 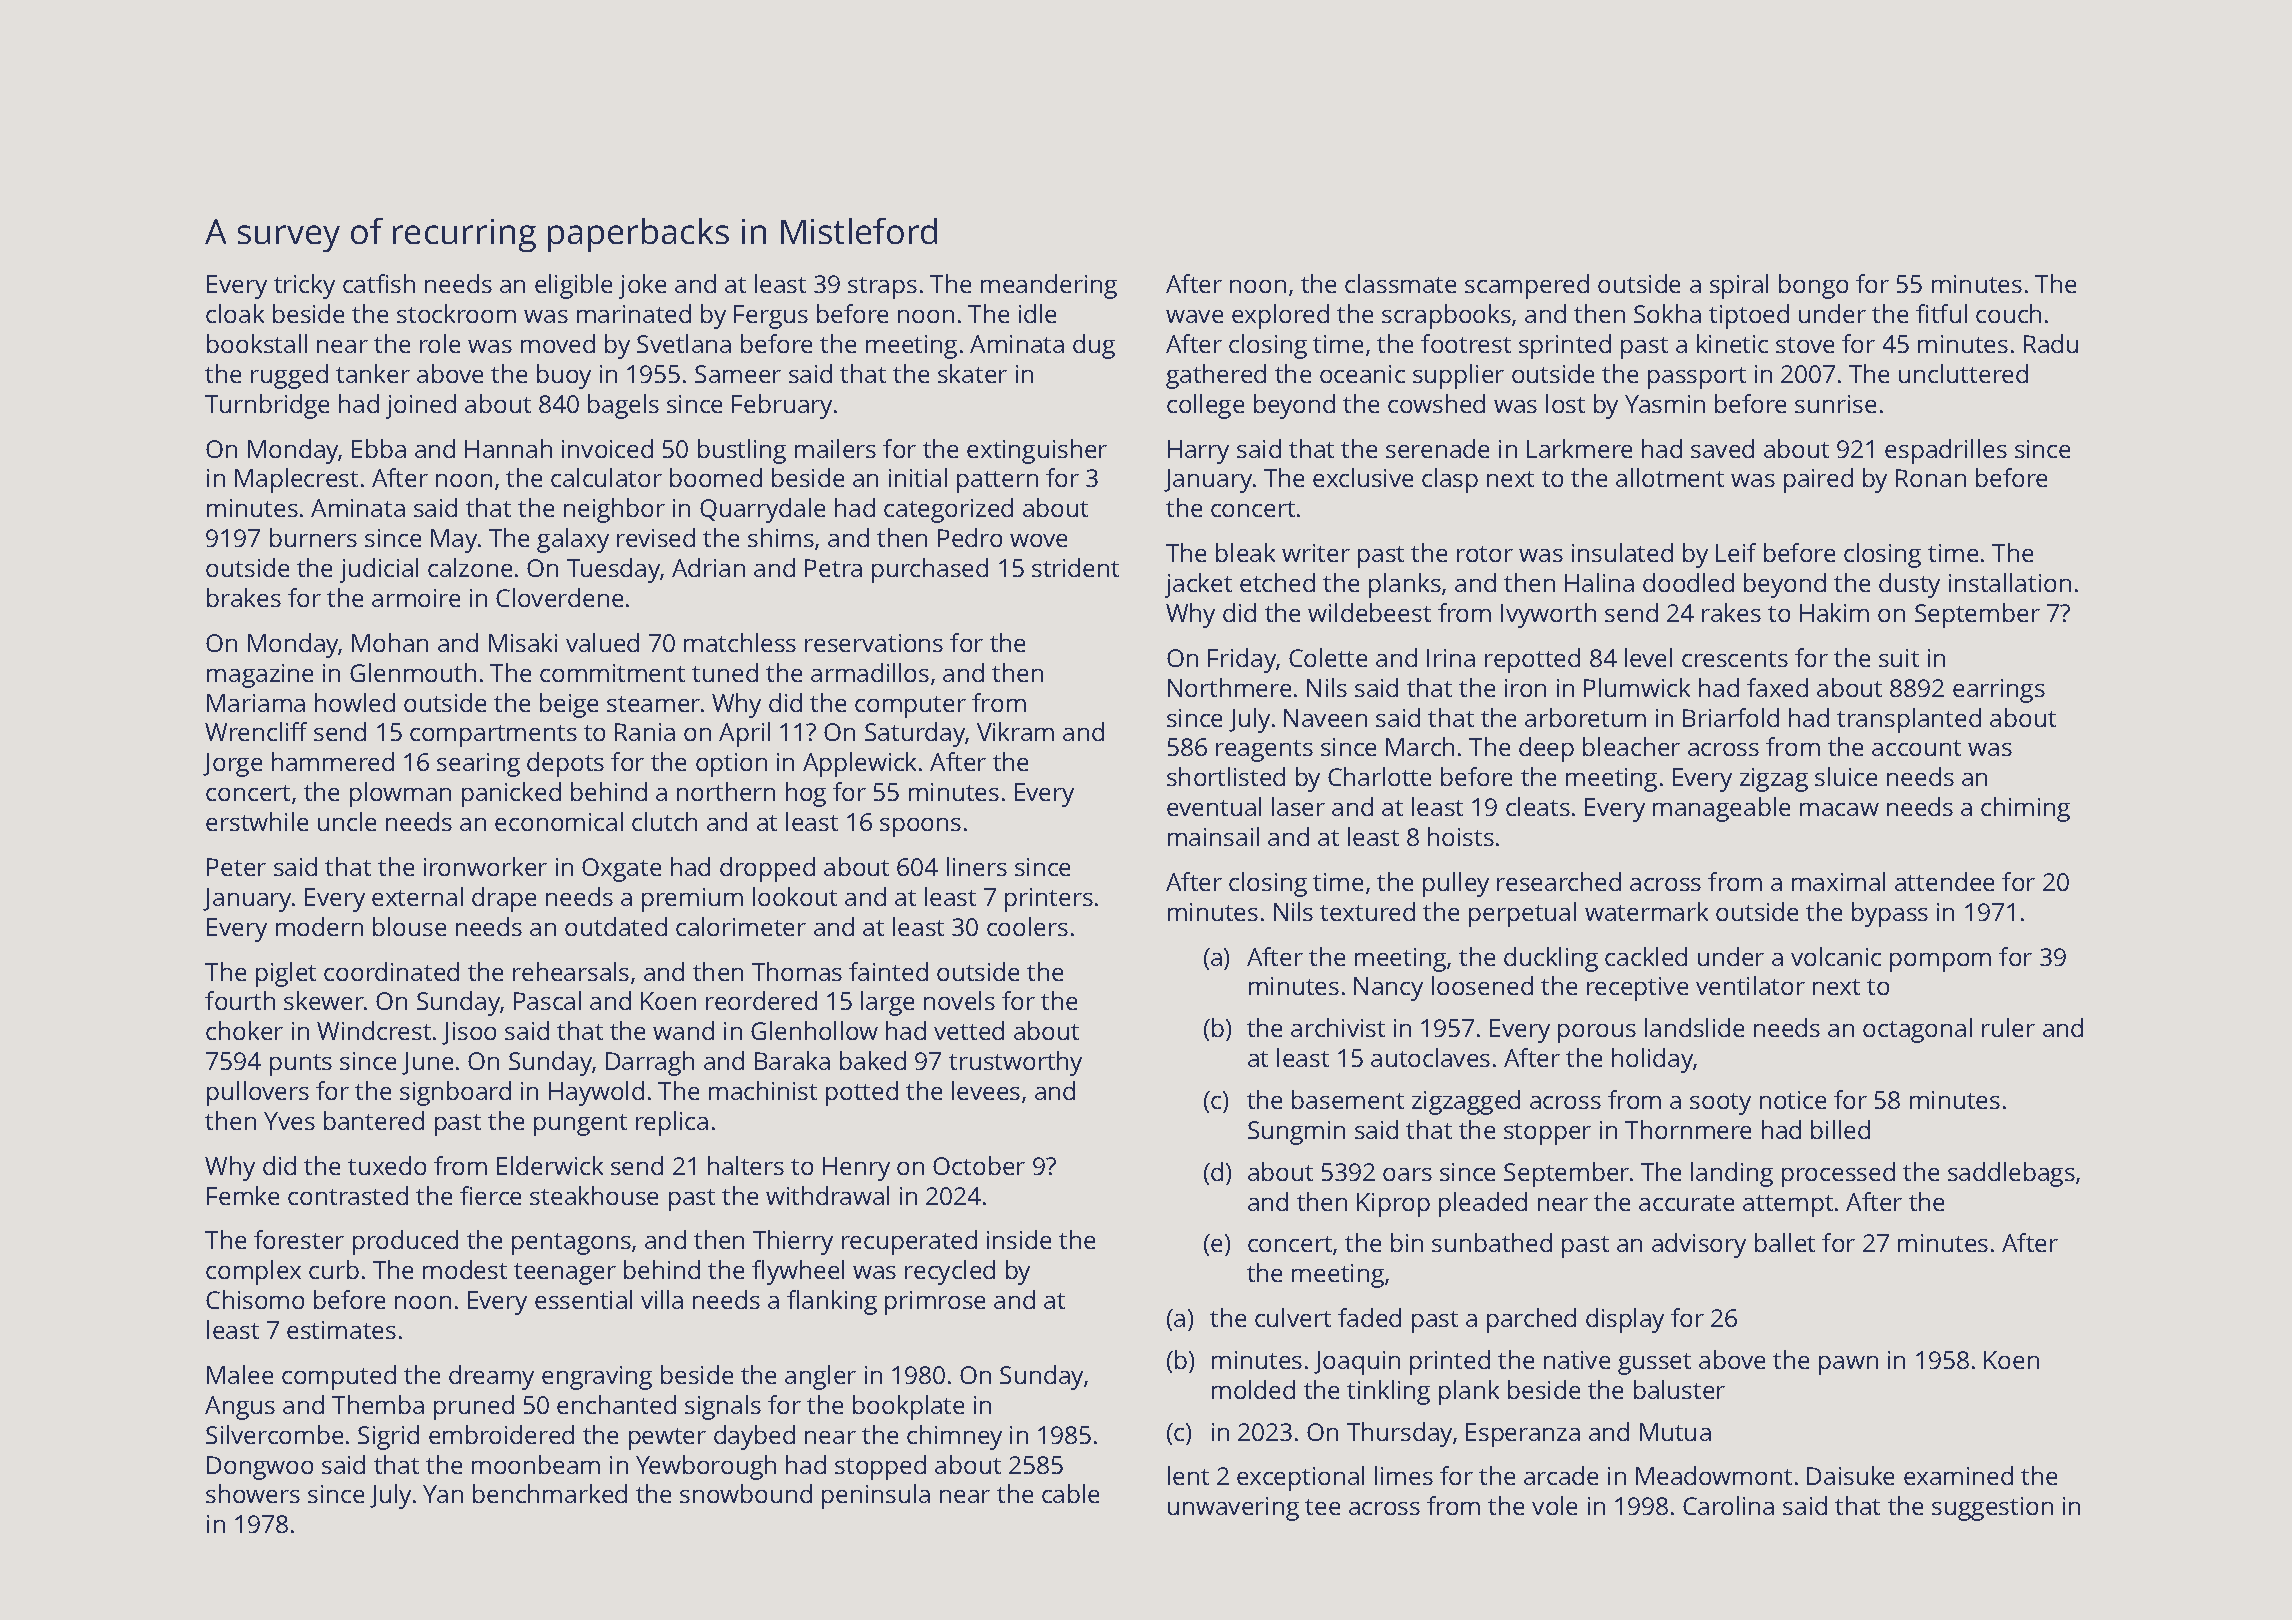 I want to click on classmate, so click(x=1400, y=283).
